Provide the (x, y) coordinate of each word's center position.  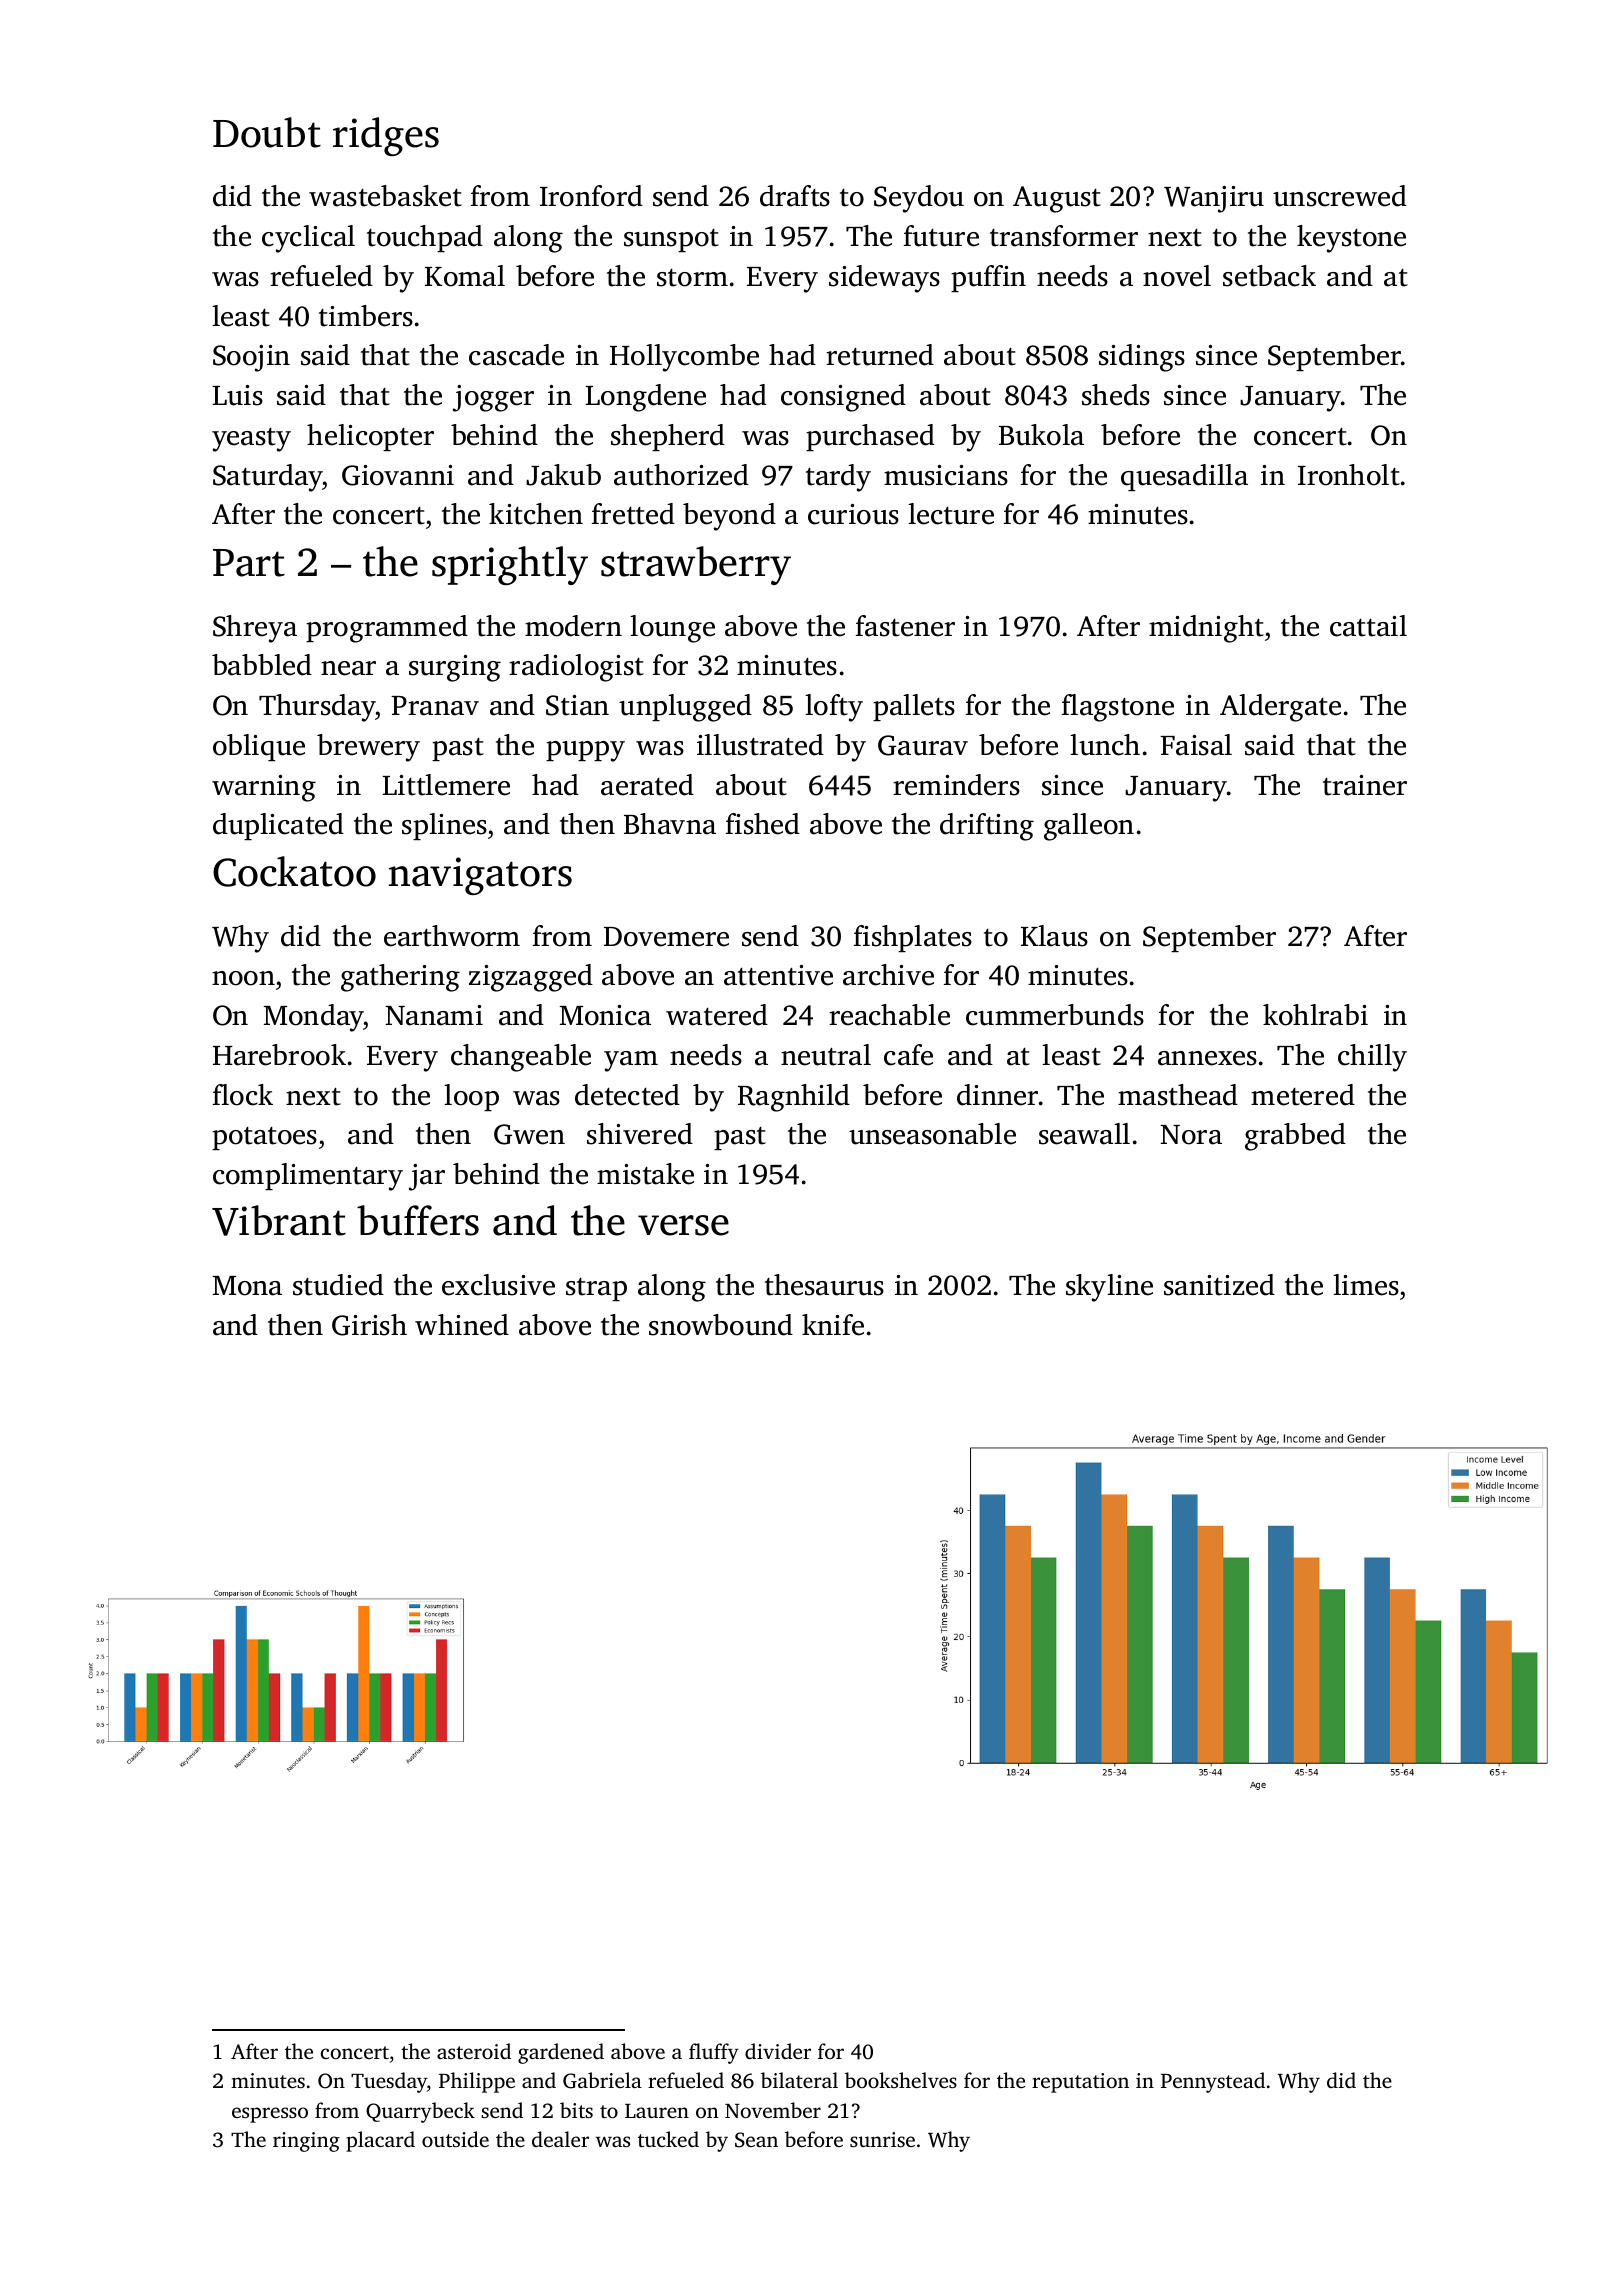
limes (1366, 1285)
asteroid (474, 2051)
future (941, 236)
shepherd (668, 437)
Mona (247, 1286)
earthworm (452, 936)
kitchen (536, 514)
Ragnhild (794, 1098)
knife (833, 1325)
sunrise (882, 2139)
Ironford (591, 196)
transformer (1064, 236)
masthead (1178, 1095)
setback (1269, 276)
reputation (1080, 2083)
